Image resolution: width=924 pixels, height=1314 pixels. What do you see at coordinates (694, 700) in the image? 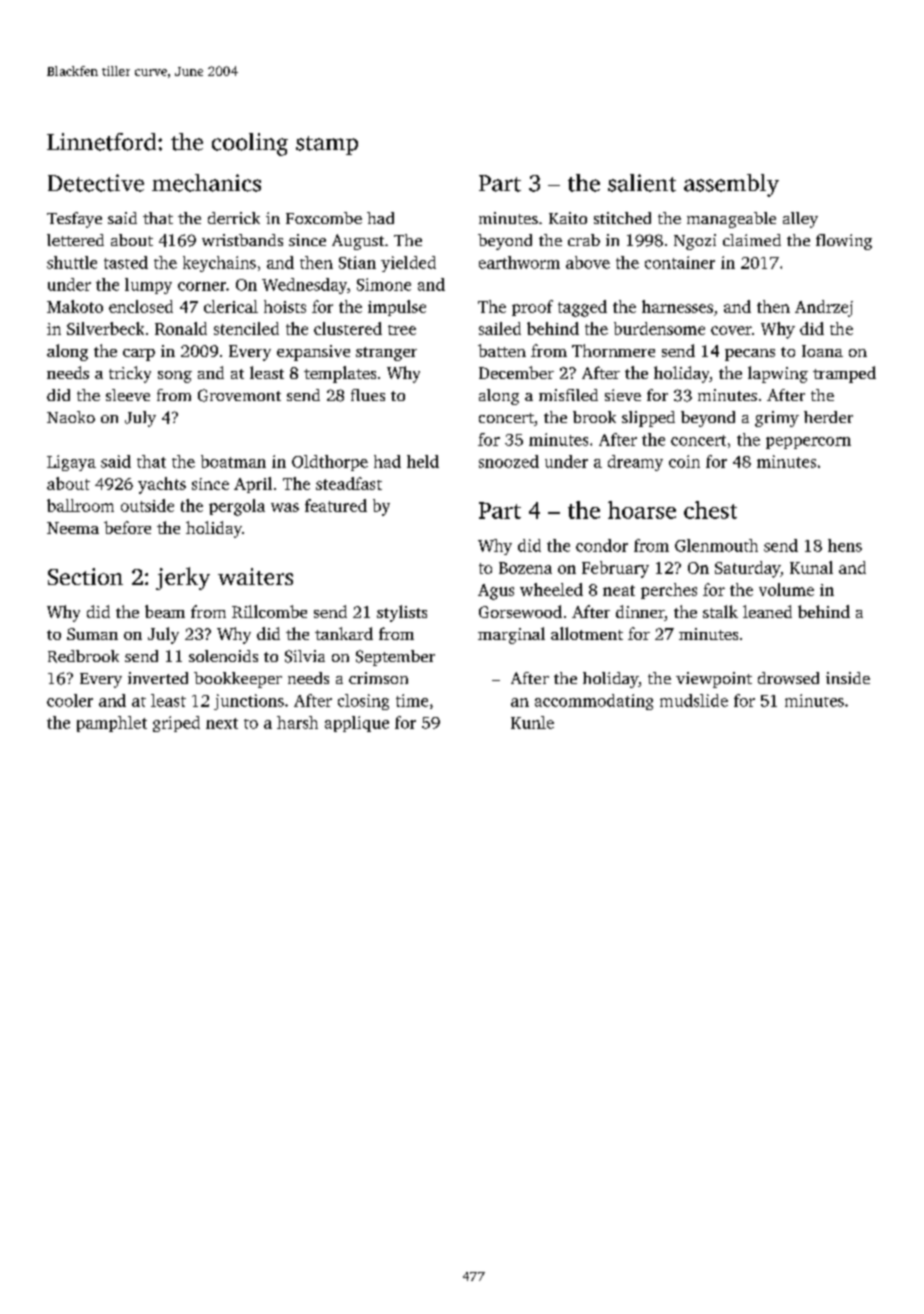
I see `mudslide` at bounding box center [694, 700].
